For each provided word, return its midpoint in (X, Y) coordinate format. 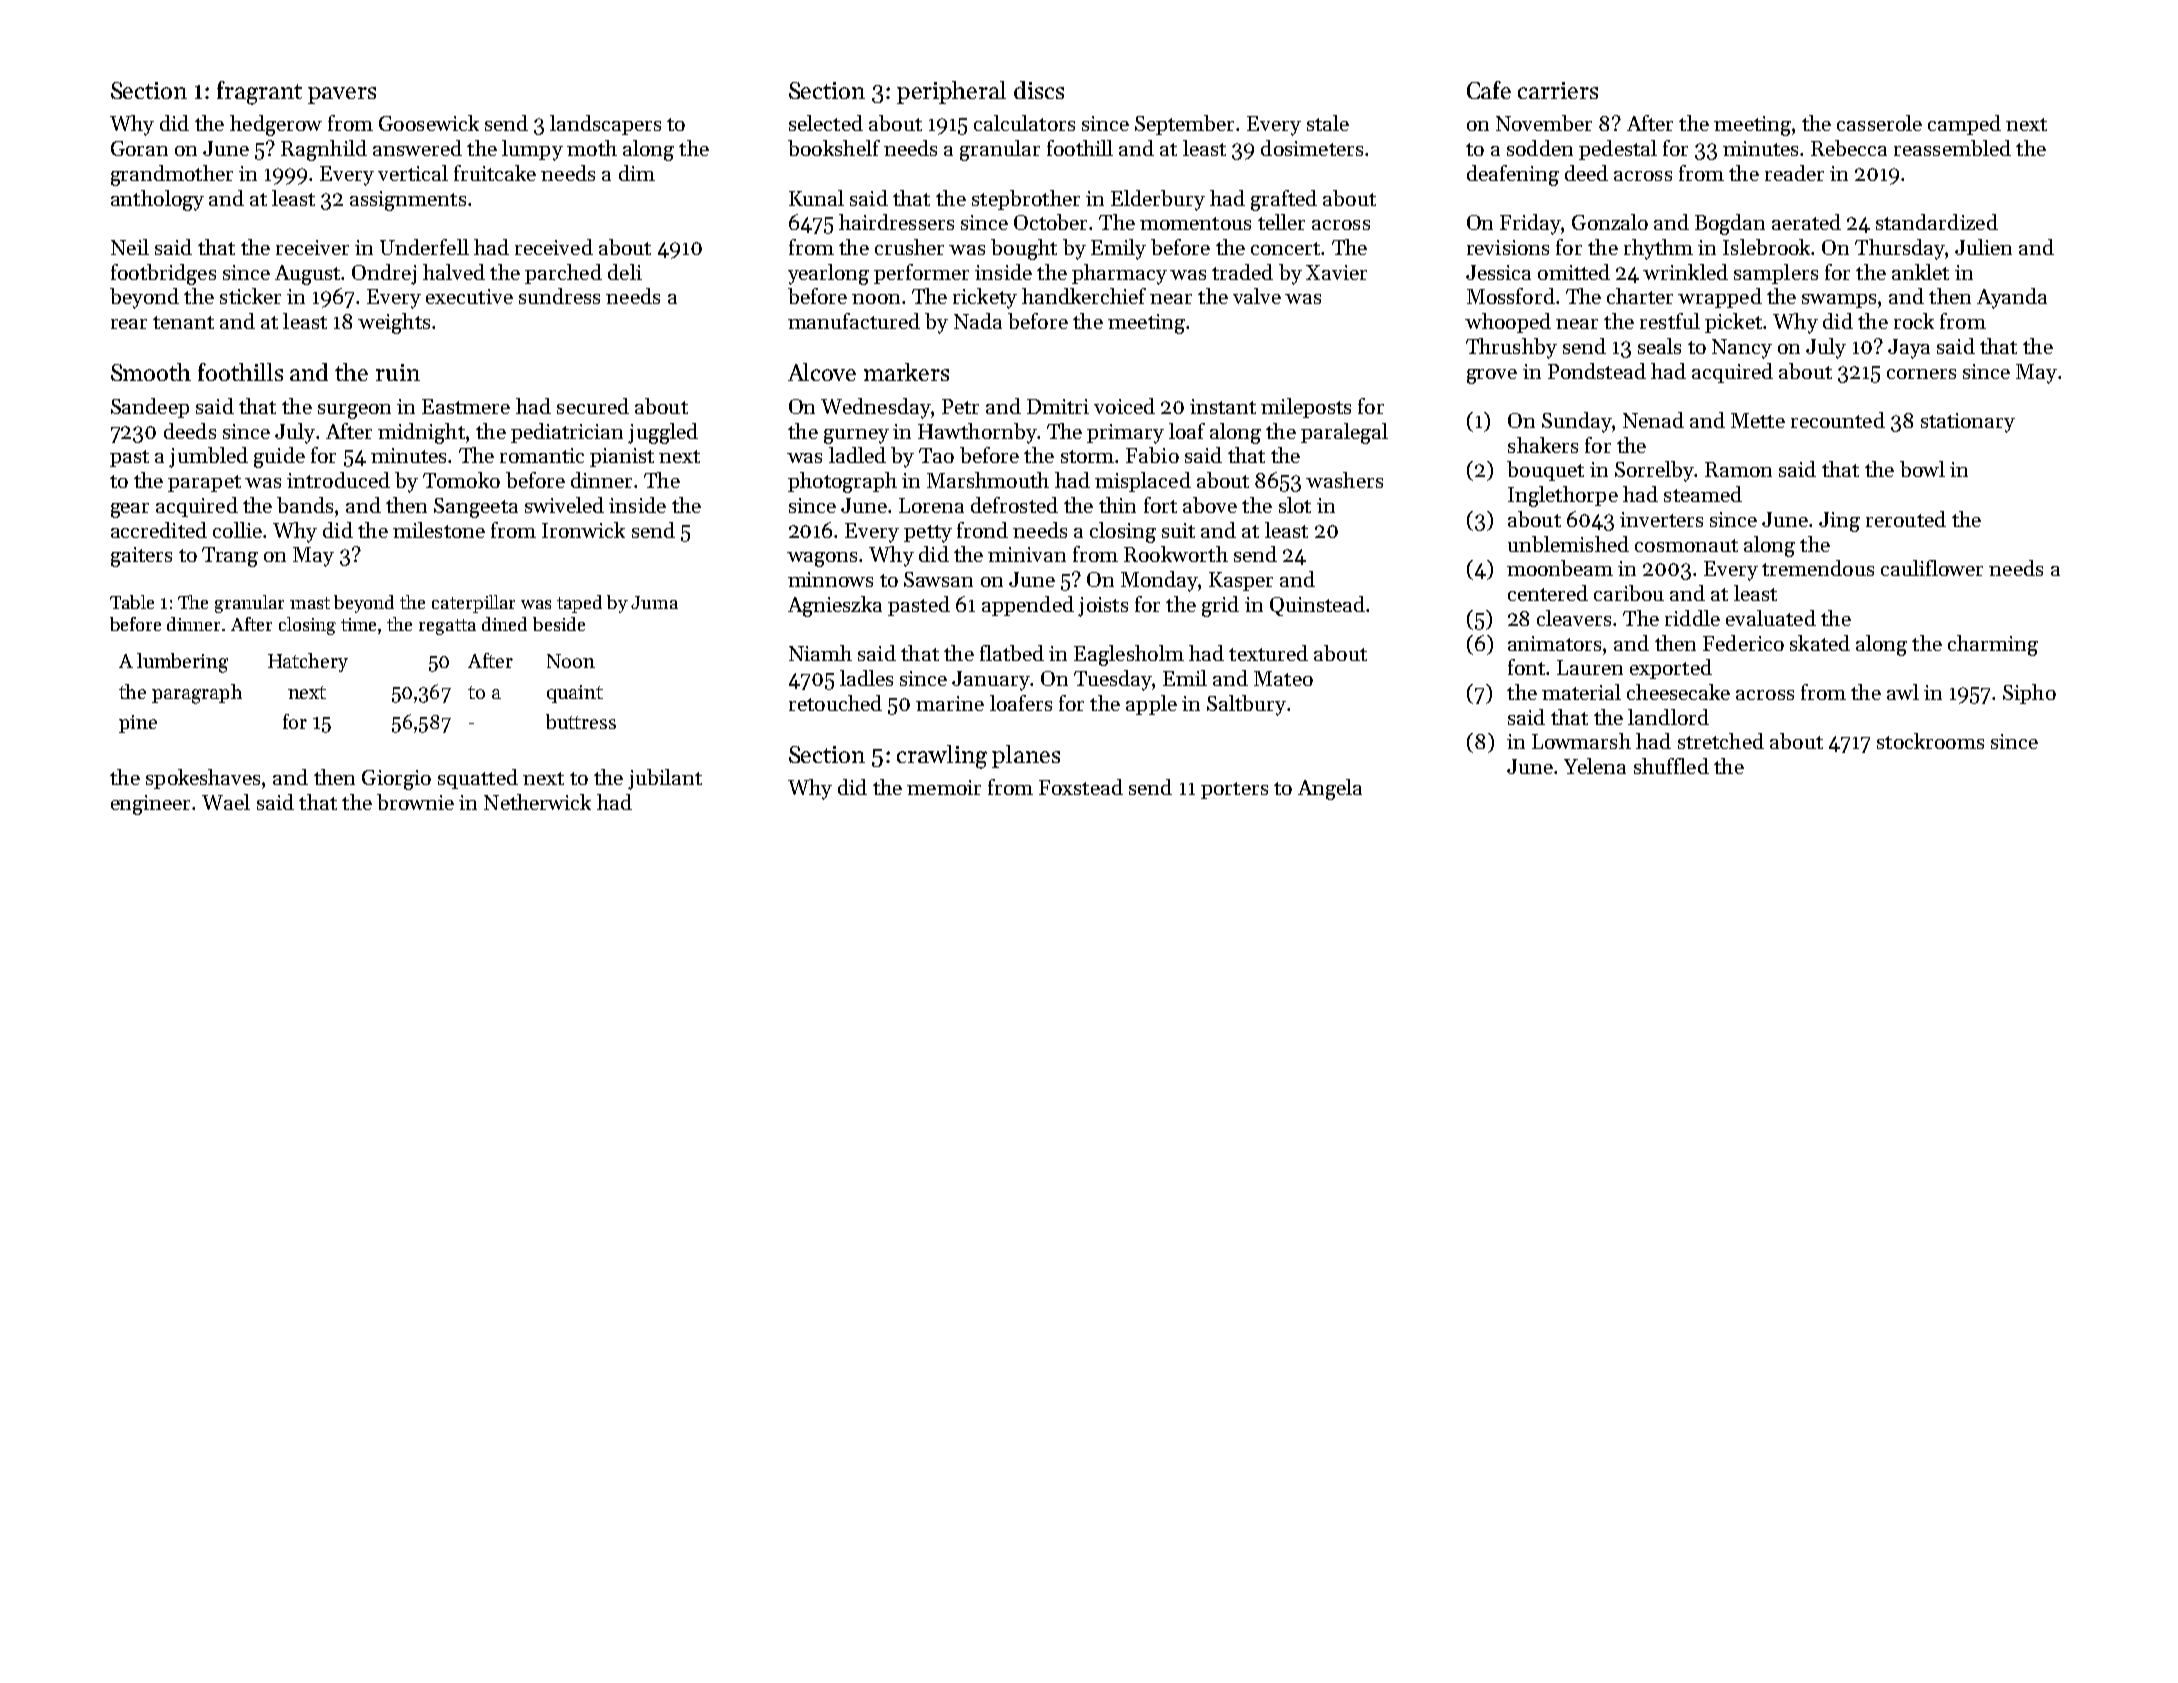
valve (1257, 296)
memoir (944, 787)
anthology (157, 200)
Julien (1983, 247)
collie (237, 530)
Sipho (2029, 694)
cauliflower (1932, 568)
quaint (575, 694)
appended (1028, 606)
